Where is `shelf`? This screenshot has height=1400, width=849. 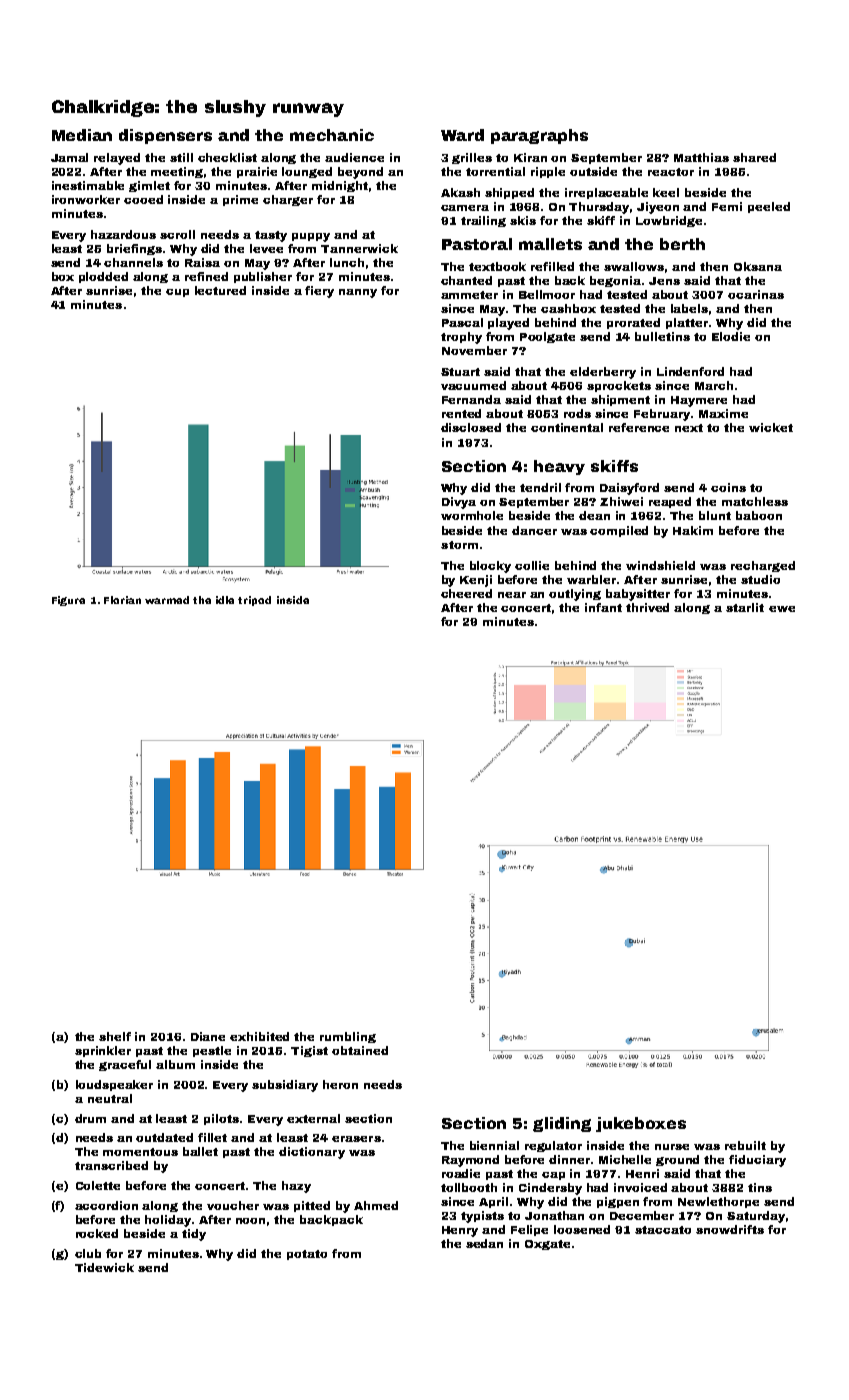
shelf is located at coordinates (115, 1036).
